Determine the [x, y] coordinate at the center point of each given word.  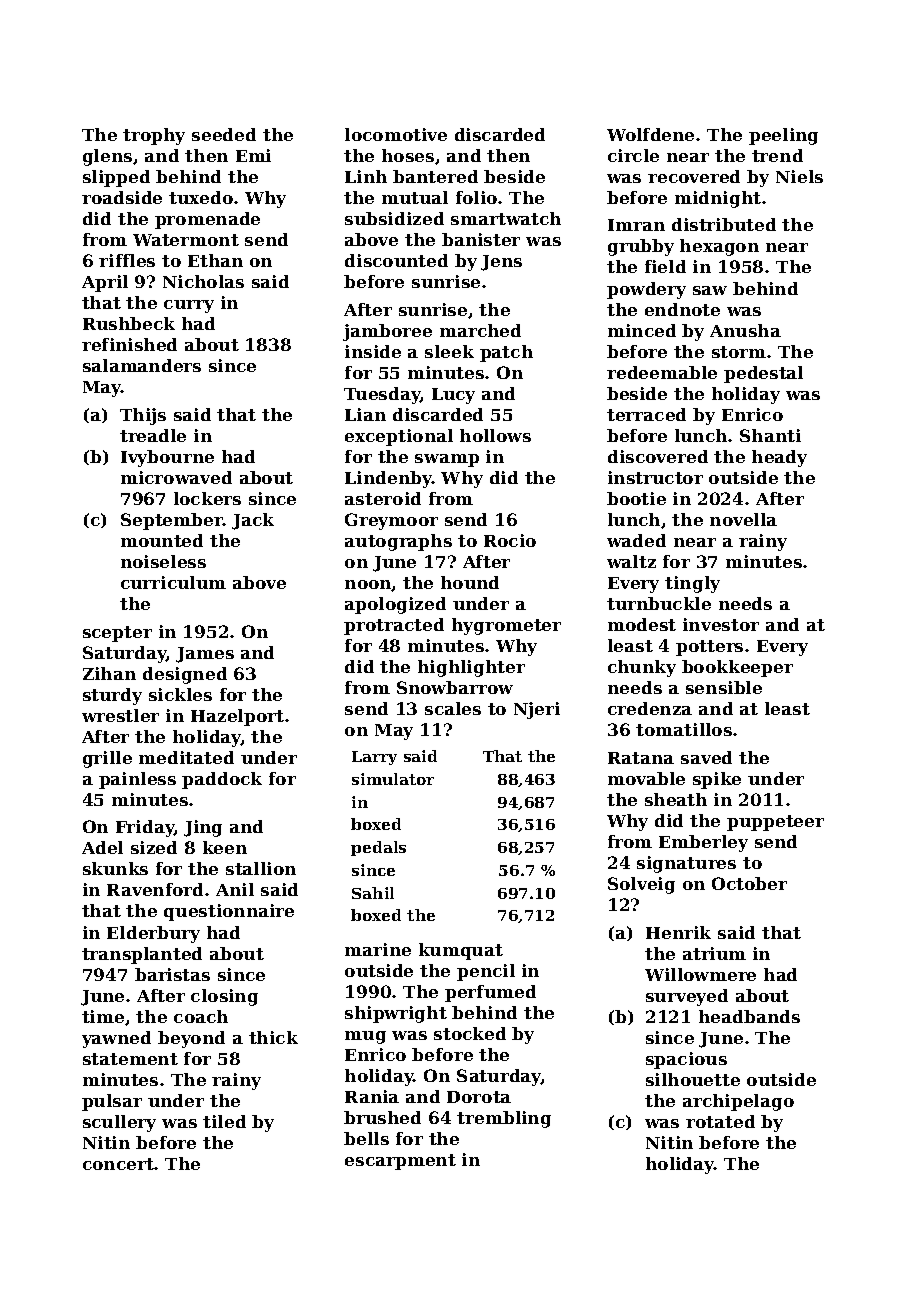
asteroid [383, 498]
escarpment [400, 1162]
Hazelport [237, 717]
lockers [207, 498]
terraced [646, 414]
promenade [207, 220]
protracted [394, 626]
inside [373, 351]
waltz [631, 561]
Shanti [770, 435]
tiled [224, 1121]
